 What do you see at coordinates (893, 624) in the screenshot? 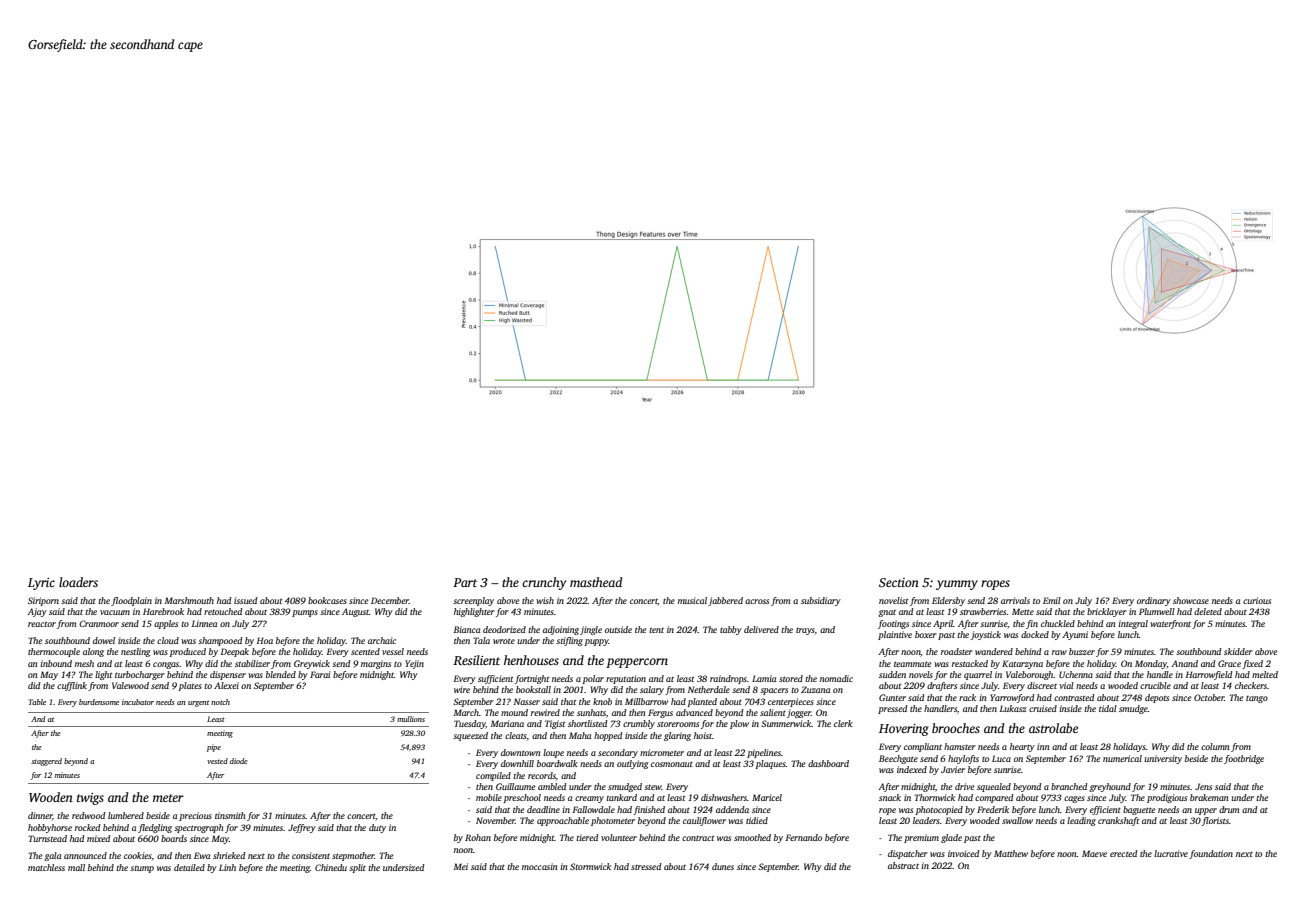
I see `footings` at bounding box center [893, 624].
